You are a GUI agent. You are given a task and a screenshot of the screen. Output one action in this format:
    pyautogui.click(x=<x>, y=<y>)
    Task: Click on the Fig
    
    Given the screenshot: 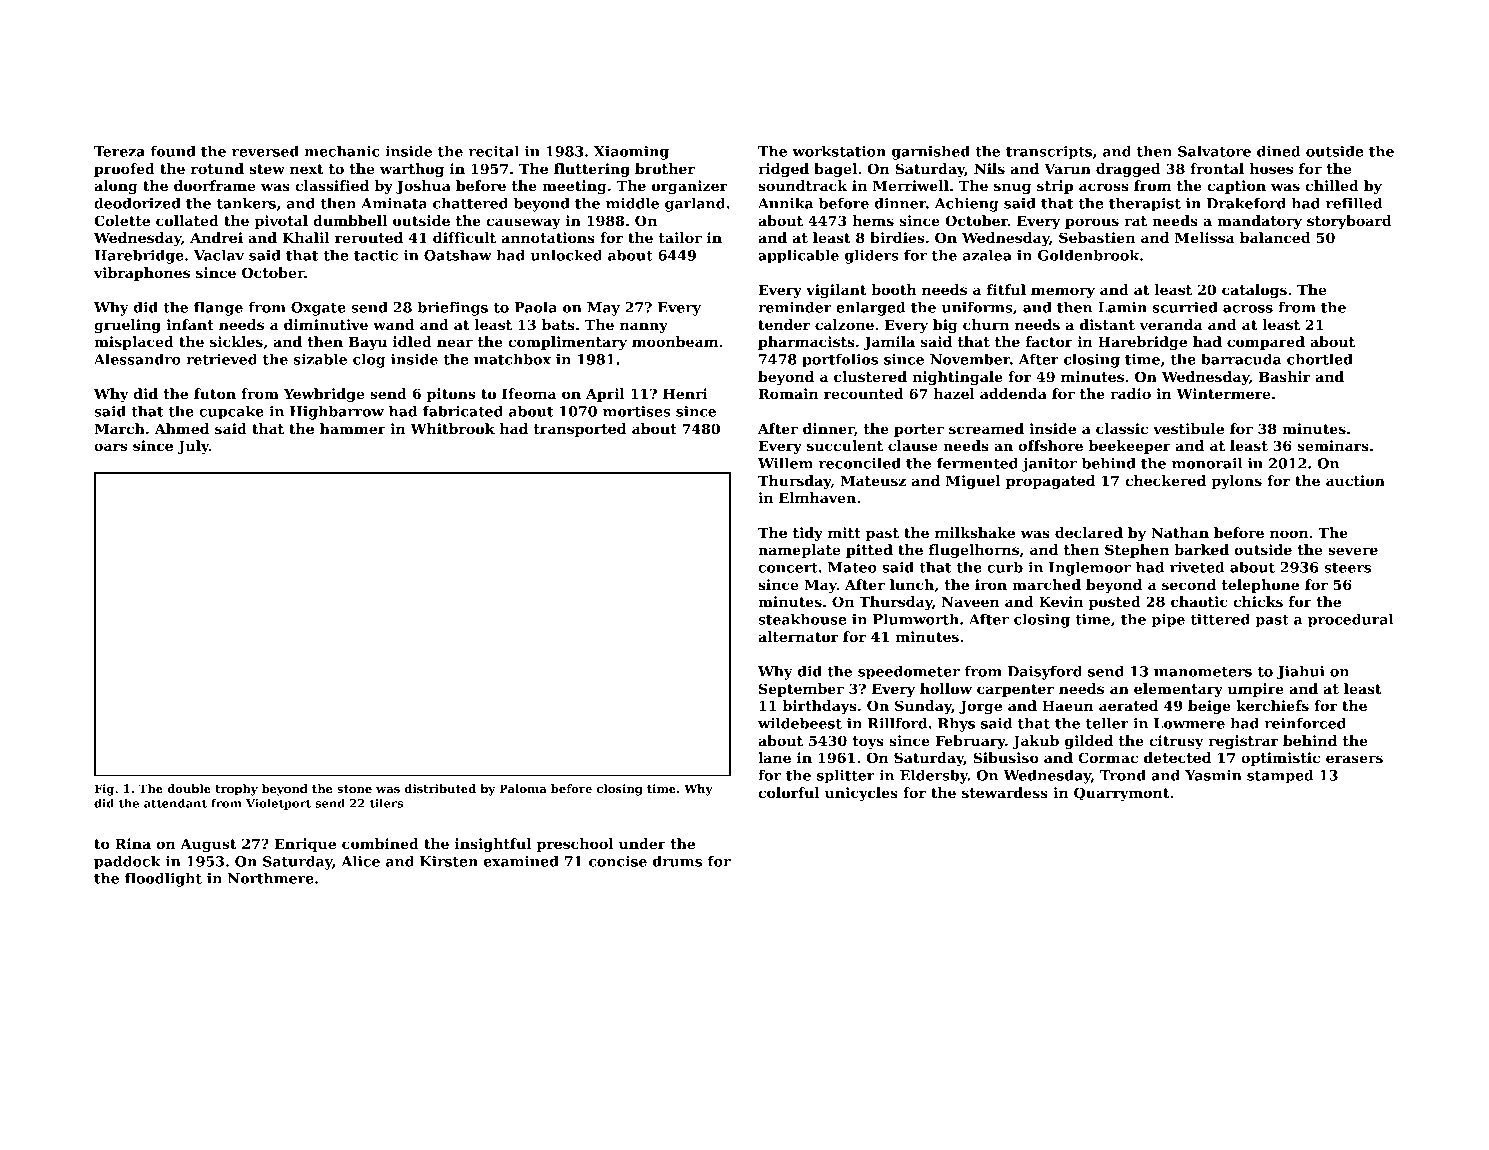 What is the action you would take?
    pyautogui.click(x=104, y=790)
